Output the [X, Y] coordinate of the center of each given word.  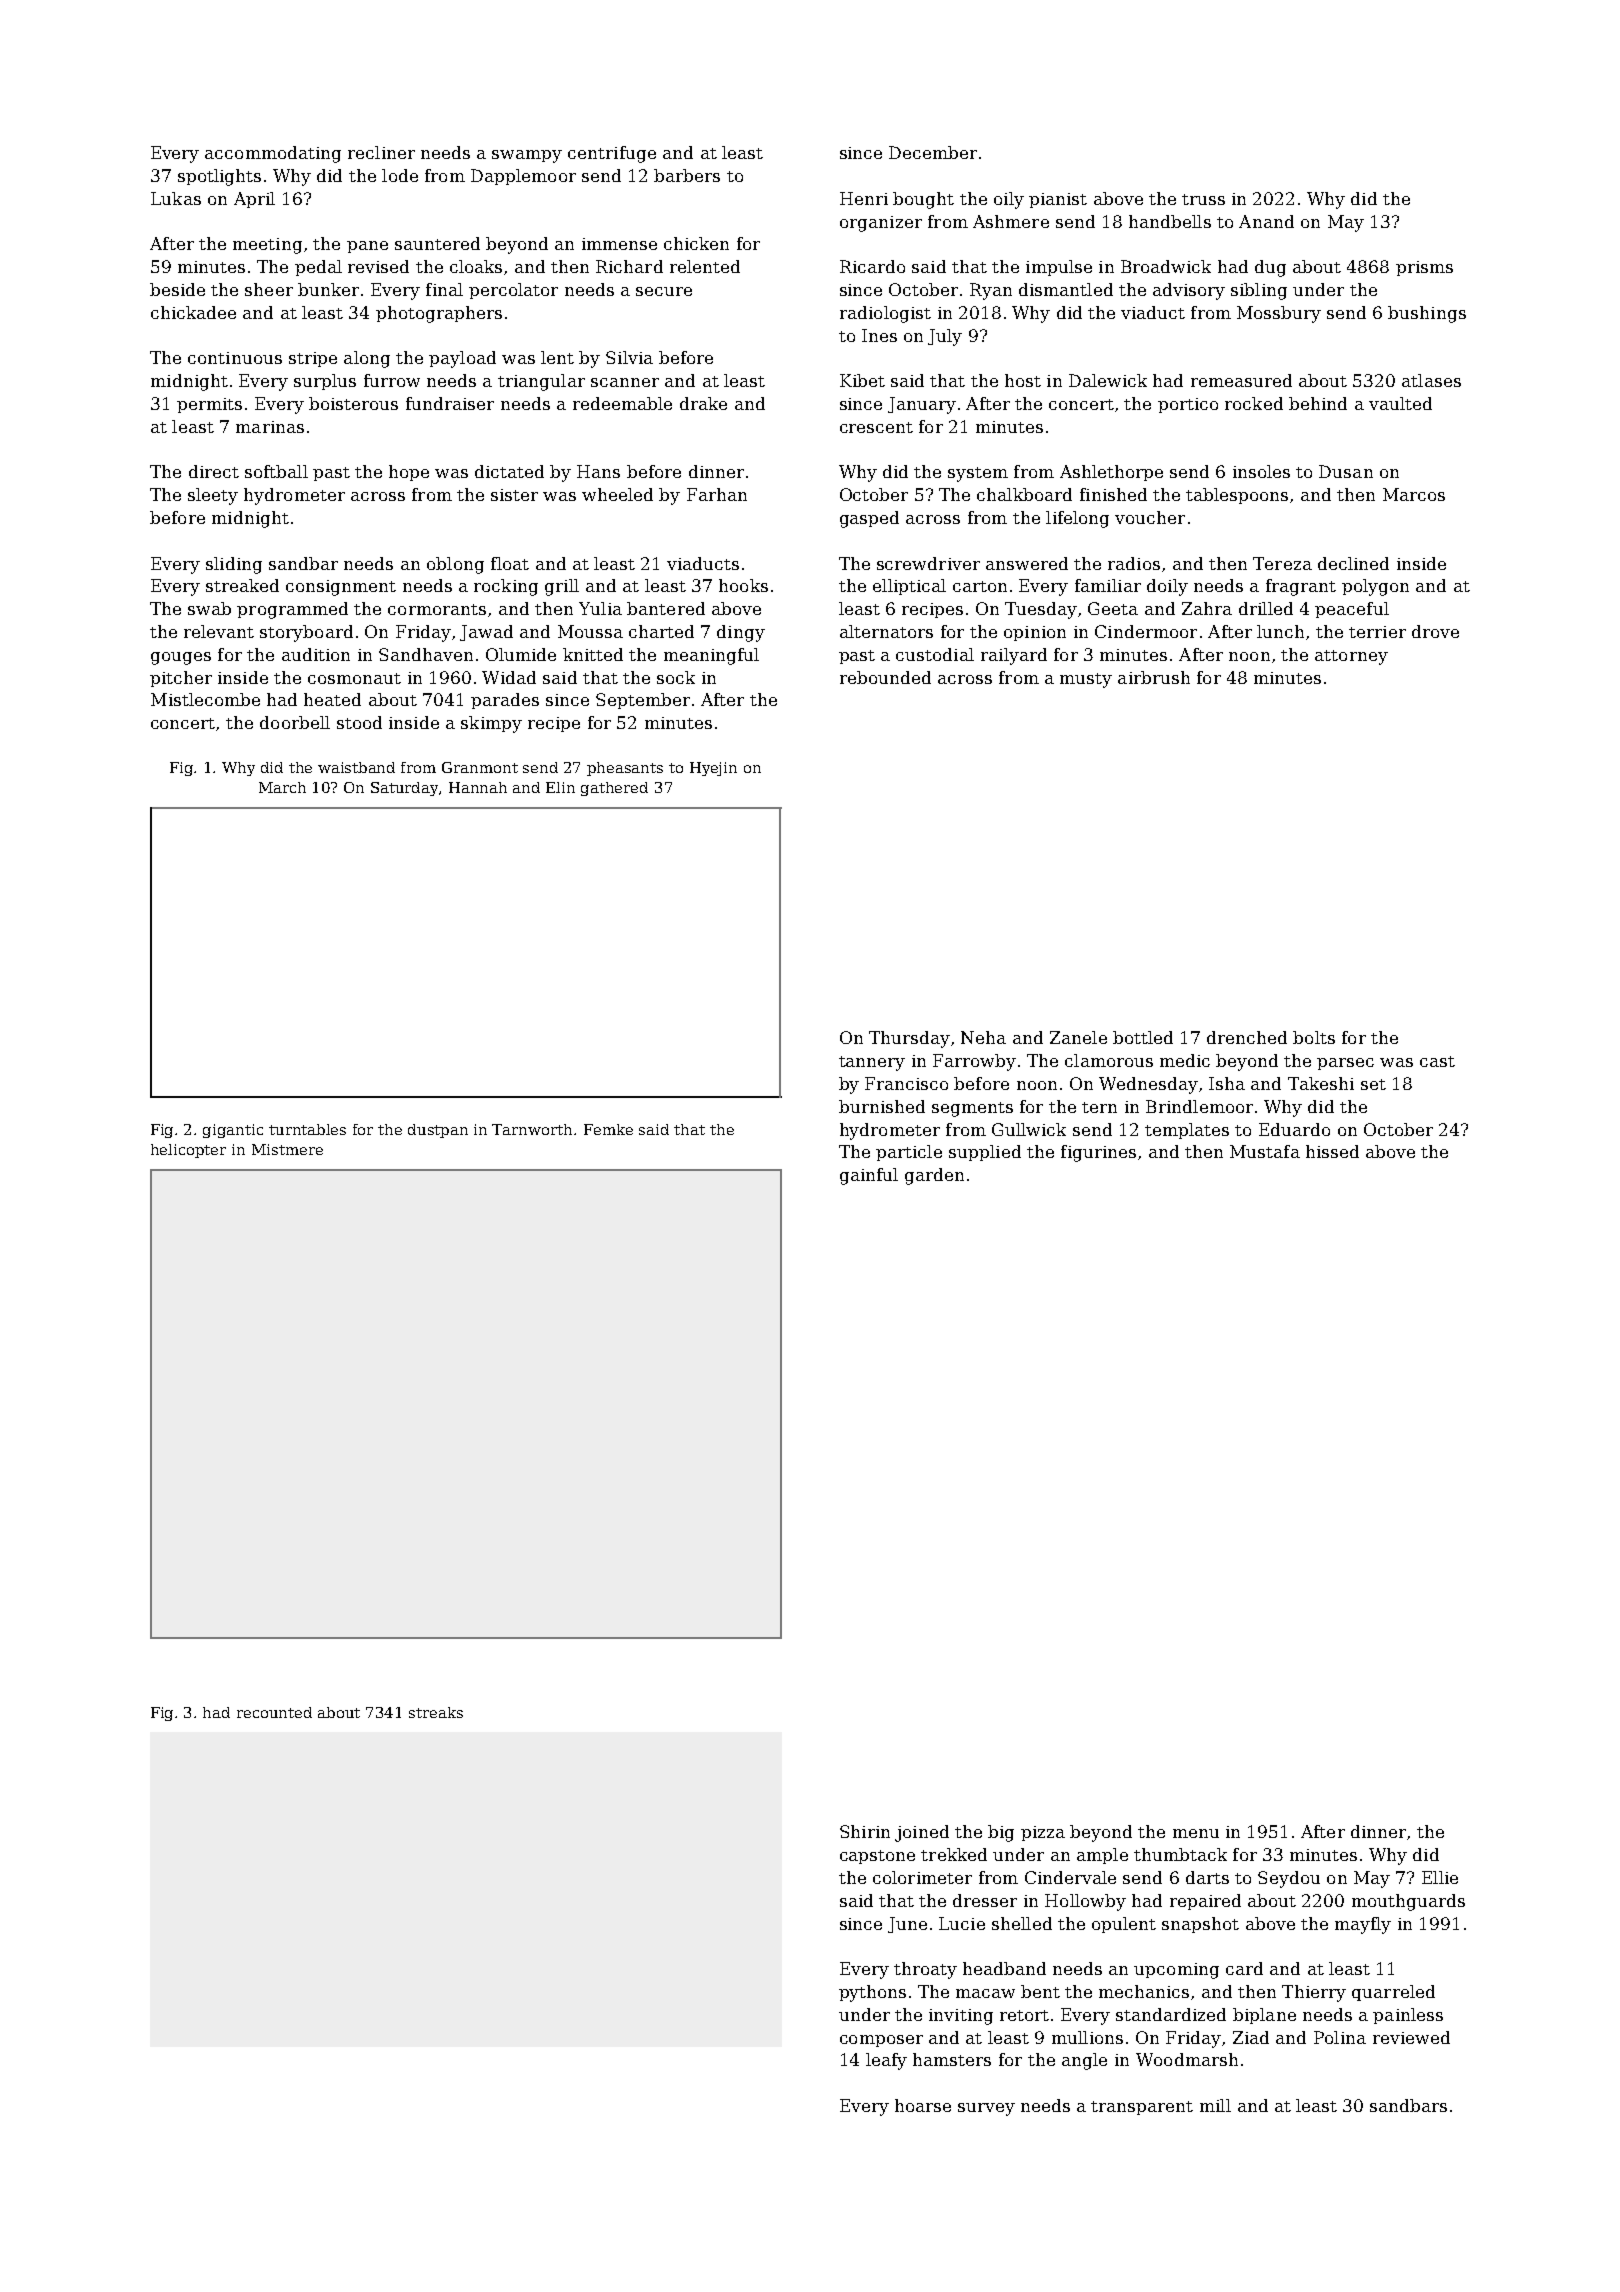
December [933, 152]
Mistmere [287, 1149]
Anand [1266, 221]
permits [209, 405]
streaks [436, 1712]
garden [934, 1176]
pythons [872, 1993]
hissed [1332, 1151]
